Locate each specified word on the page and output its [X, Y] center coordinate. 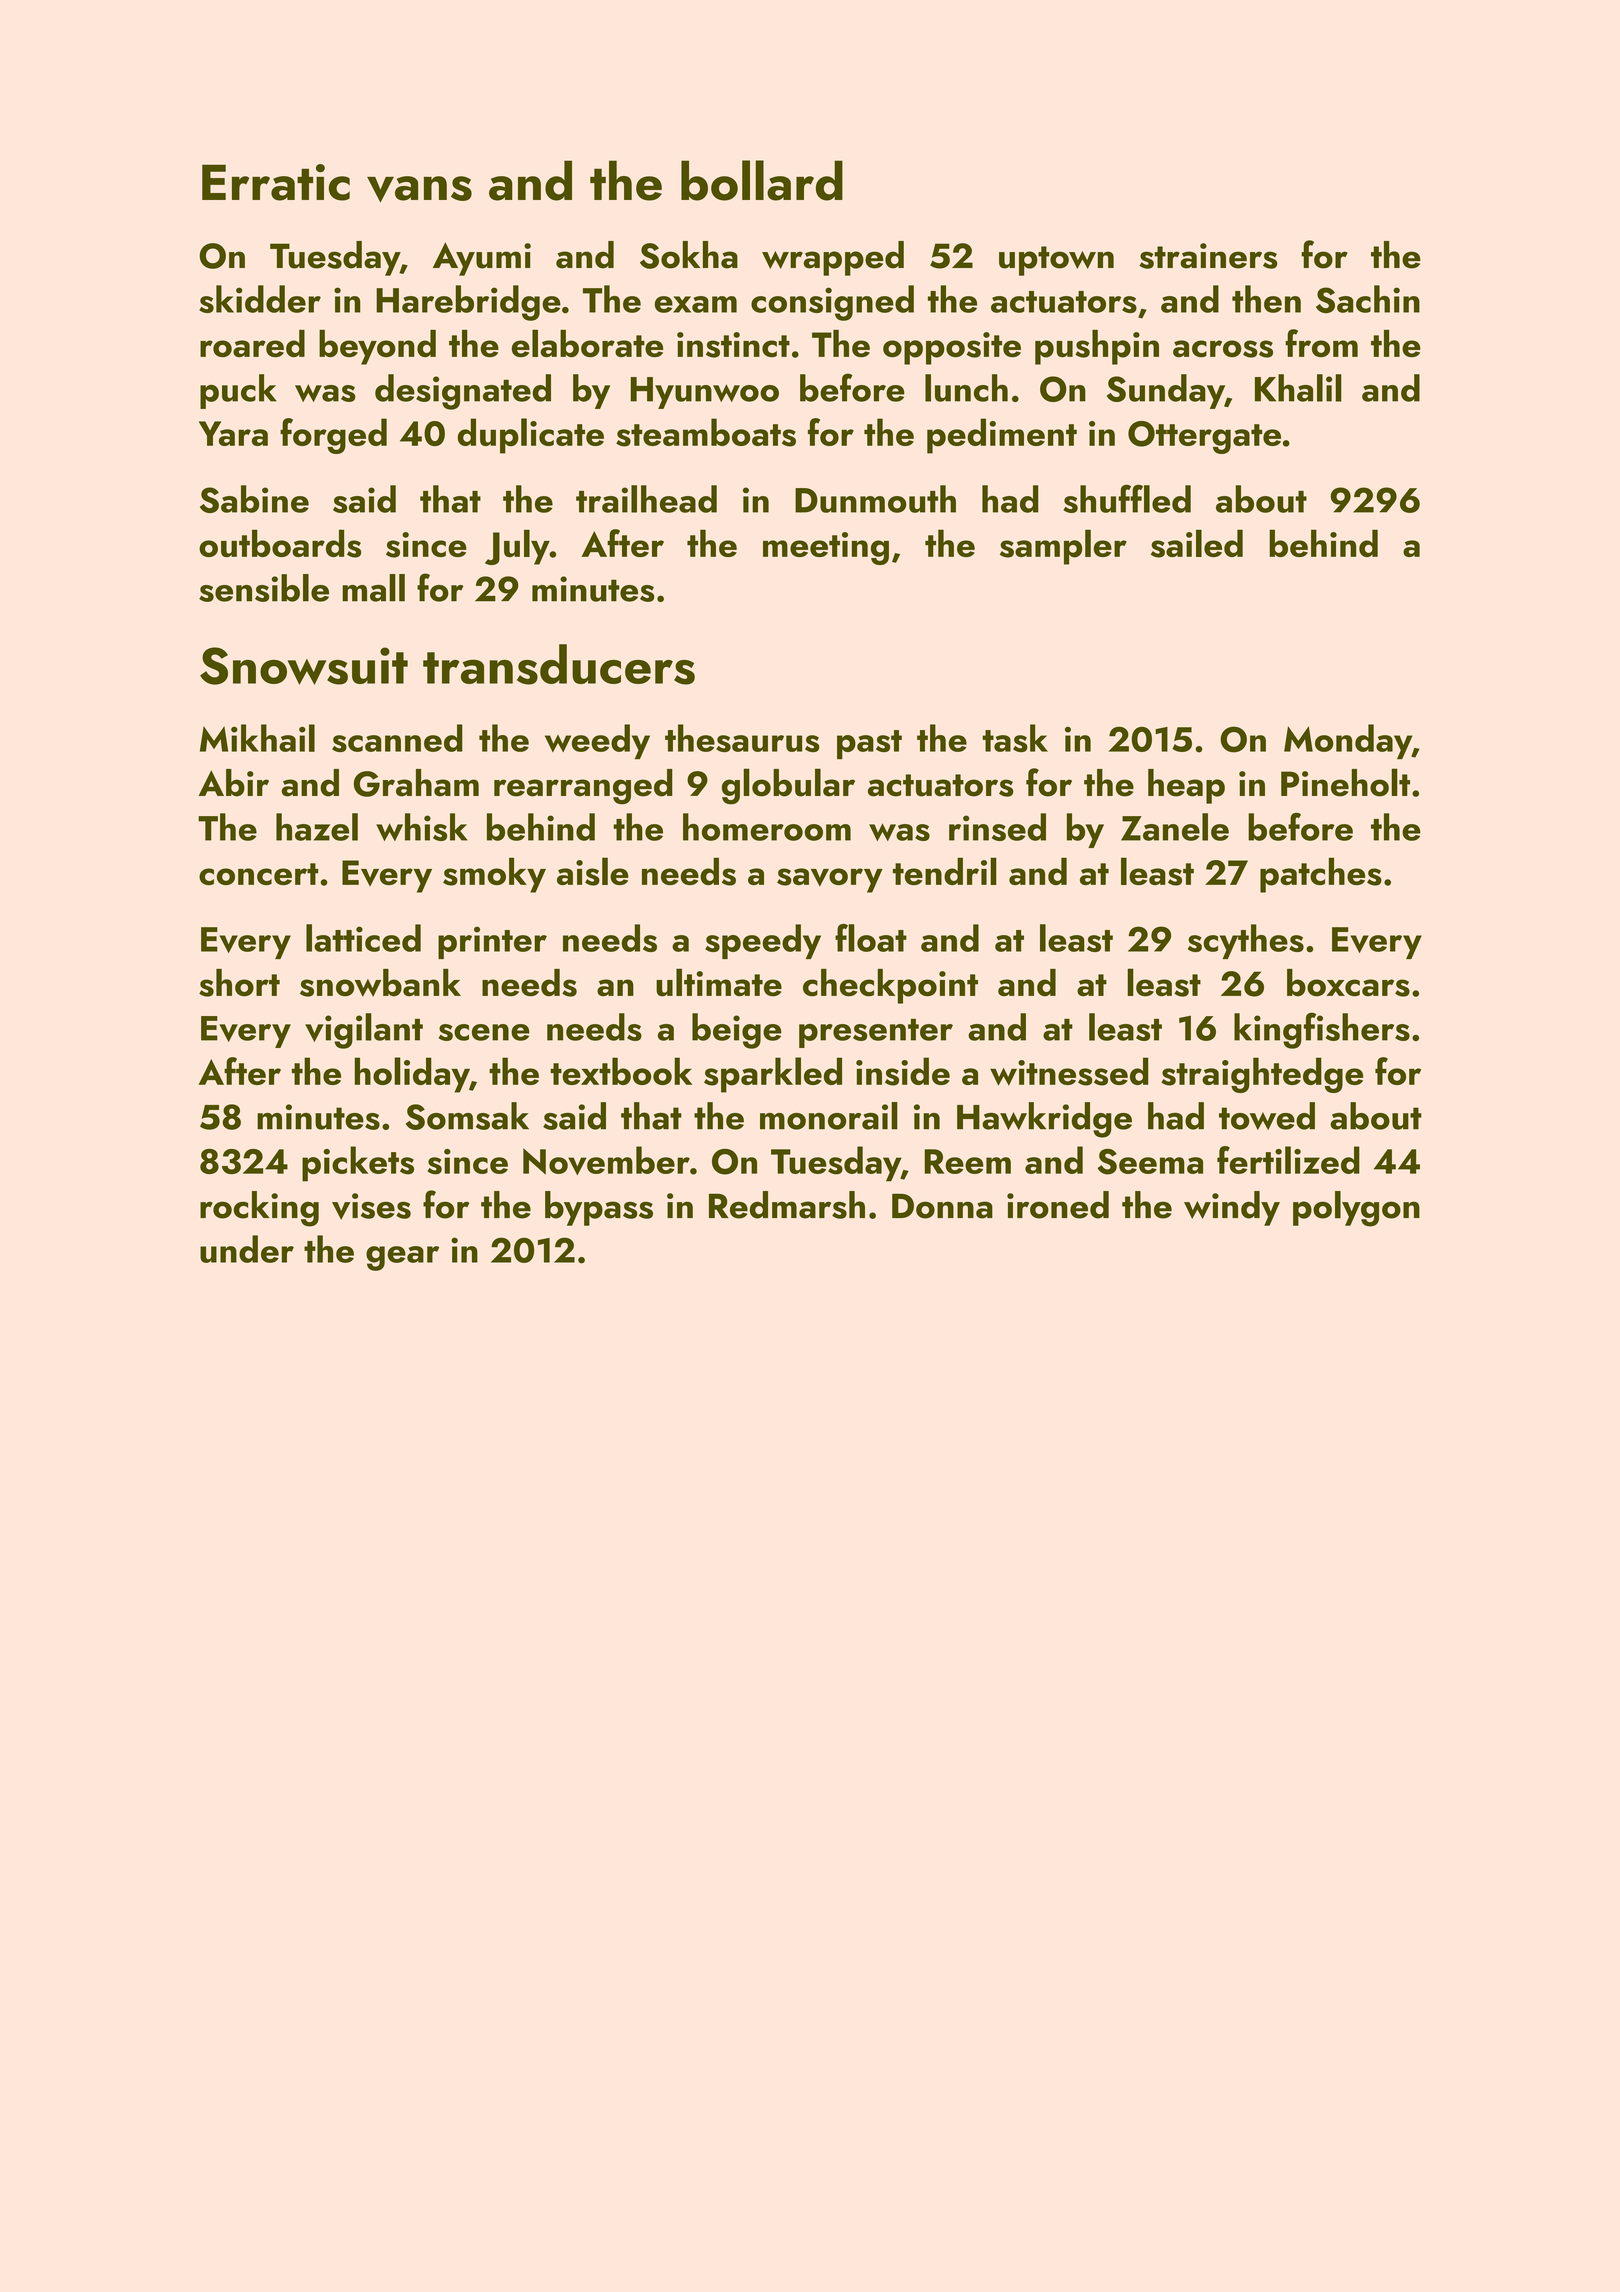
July [517, 547]
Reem [967, 1161]
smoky [494, 875]
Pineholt [1345, 782]
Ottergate [1204, 437]
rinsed [997, 827]
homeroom [767, 827]
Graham [416, 783]
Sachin [1368, 299]
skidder [260, 299]
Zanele [1175, 827]
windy [1232, 1208]
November [606, 1160]
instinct [733, 345]
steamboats [706, 432]
